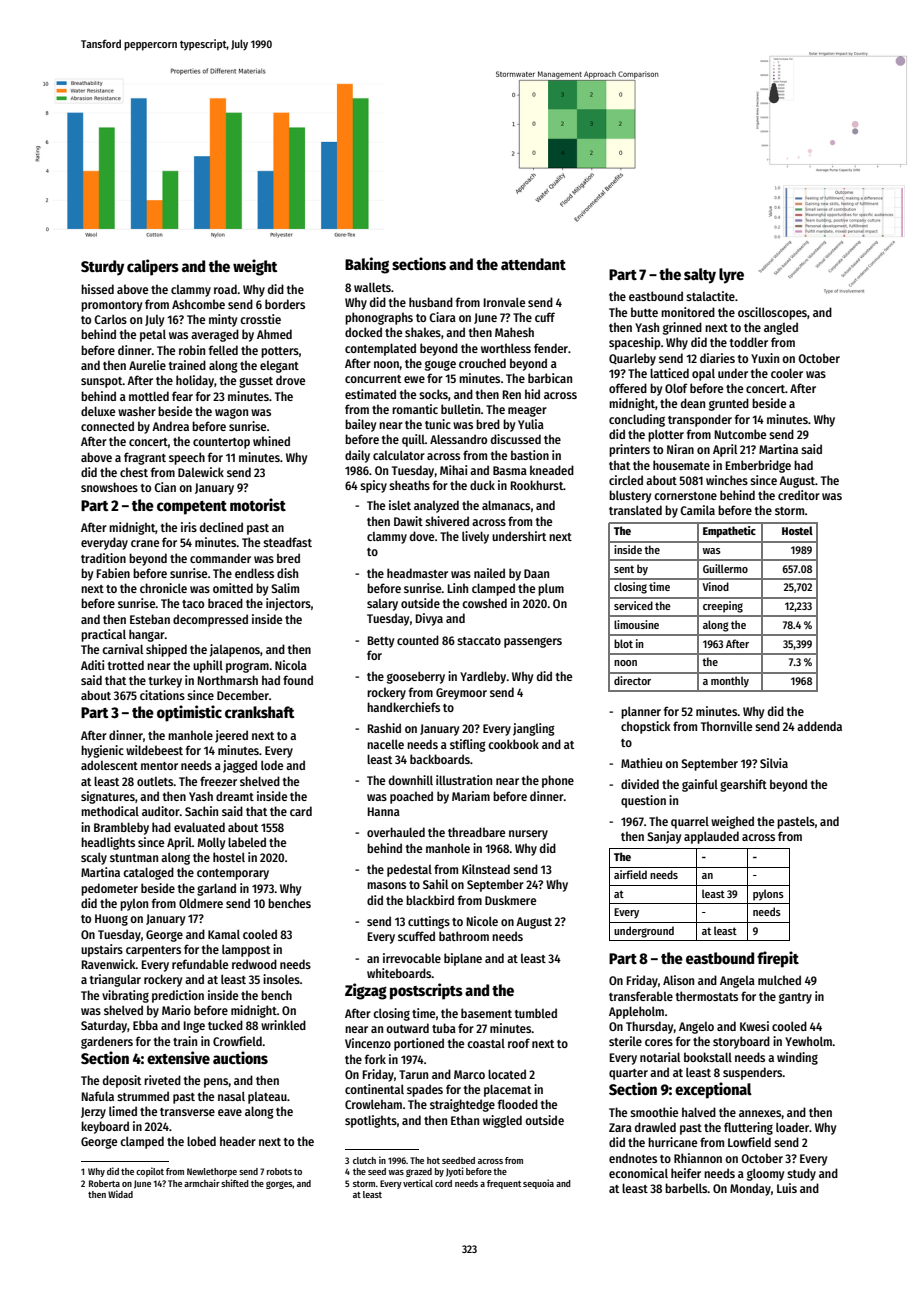  I want to click on masons, so click(386, 885).
